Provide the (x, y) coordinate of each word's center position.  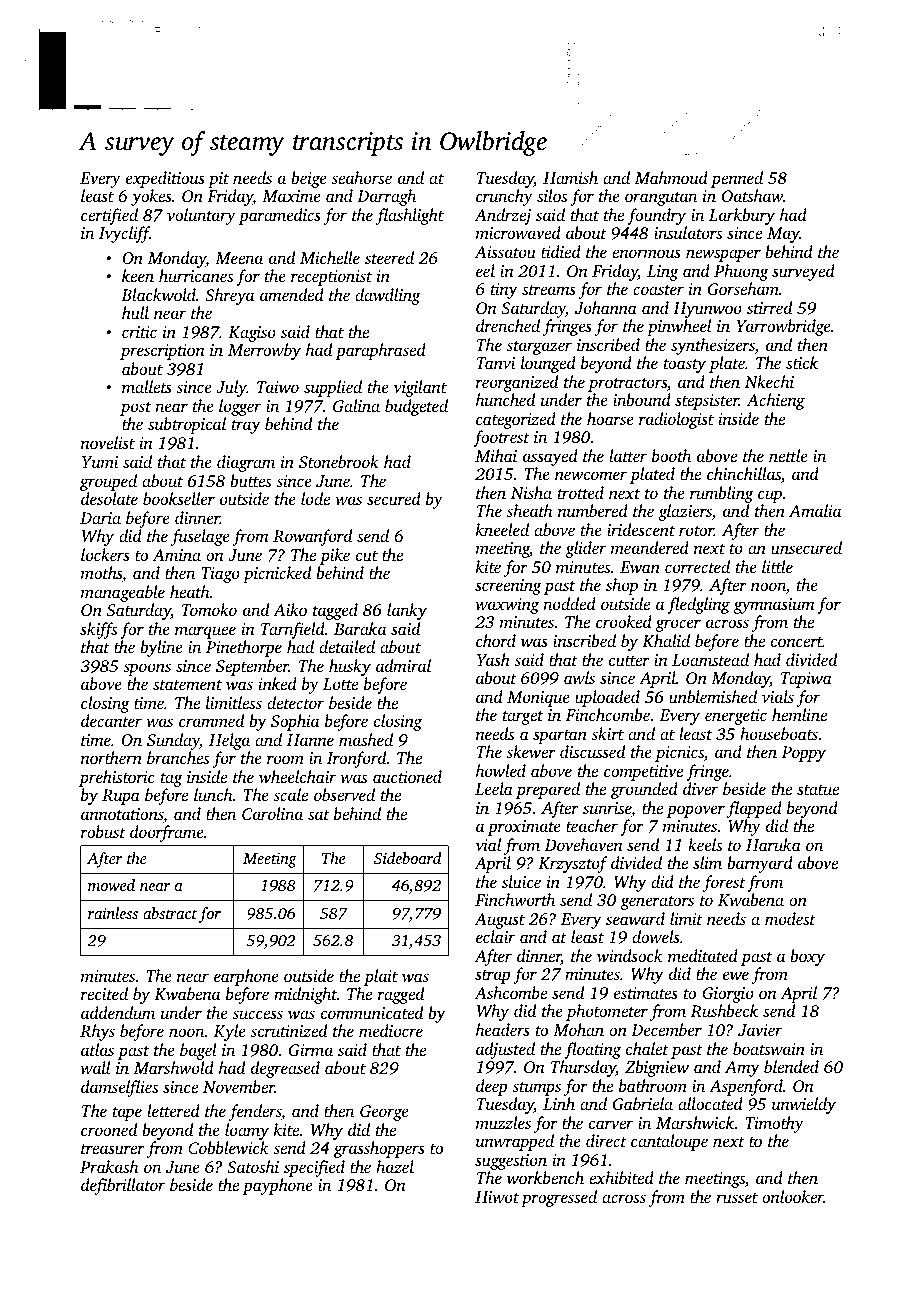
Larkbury (742, 216)
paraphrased (380, 351)
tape (127, 1114)
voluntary (201, 216)
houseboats (779, 733)
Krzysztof (573, 864)
